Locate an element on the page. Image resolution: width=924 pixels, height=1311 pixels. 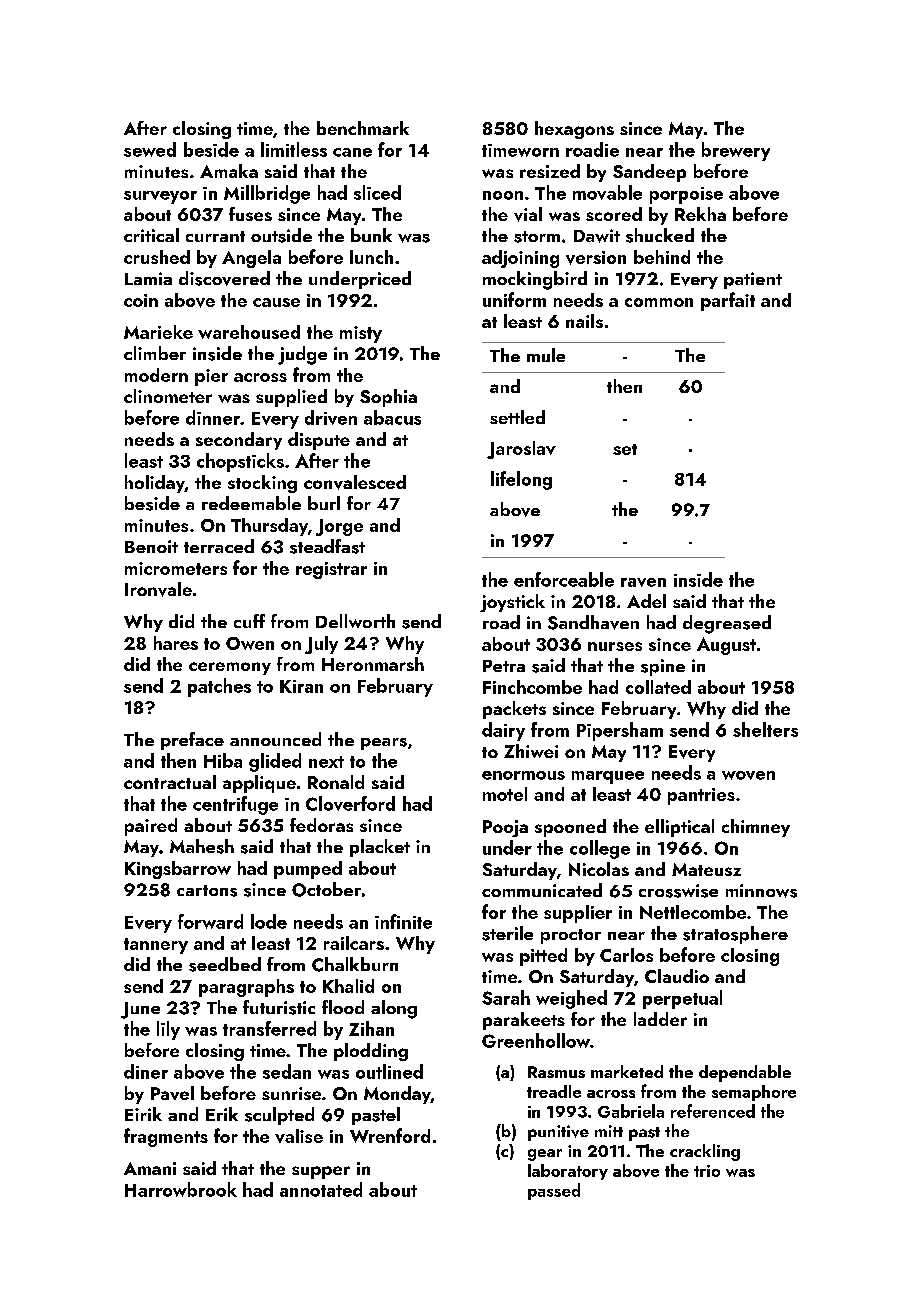
raven is located at coordinates (643, 582).
